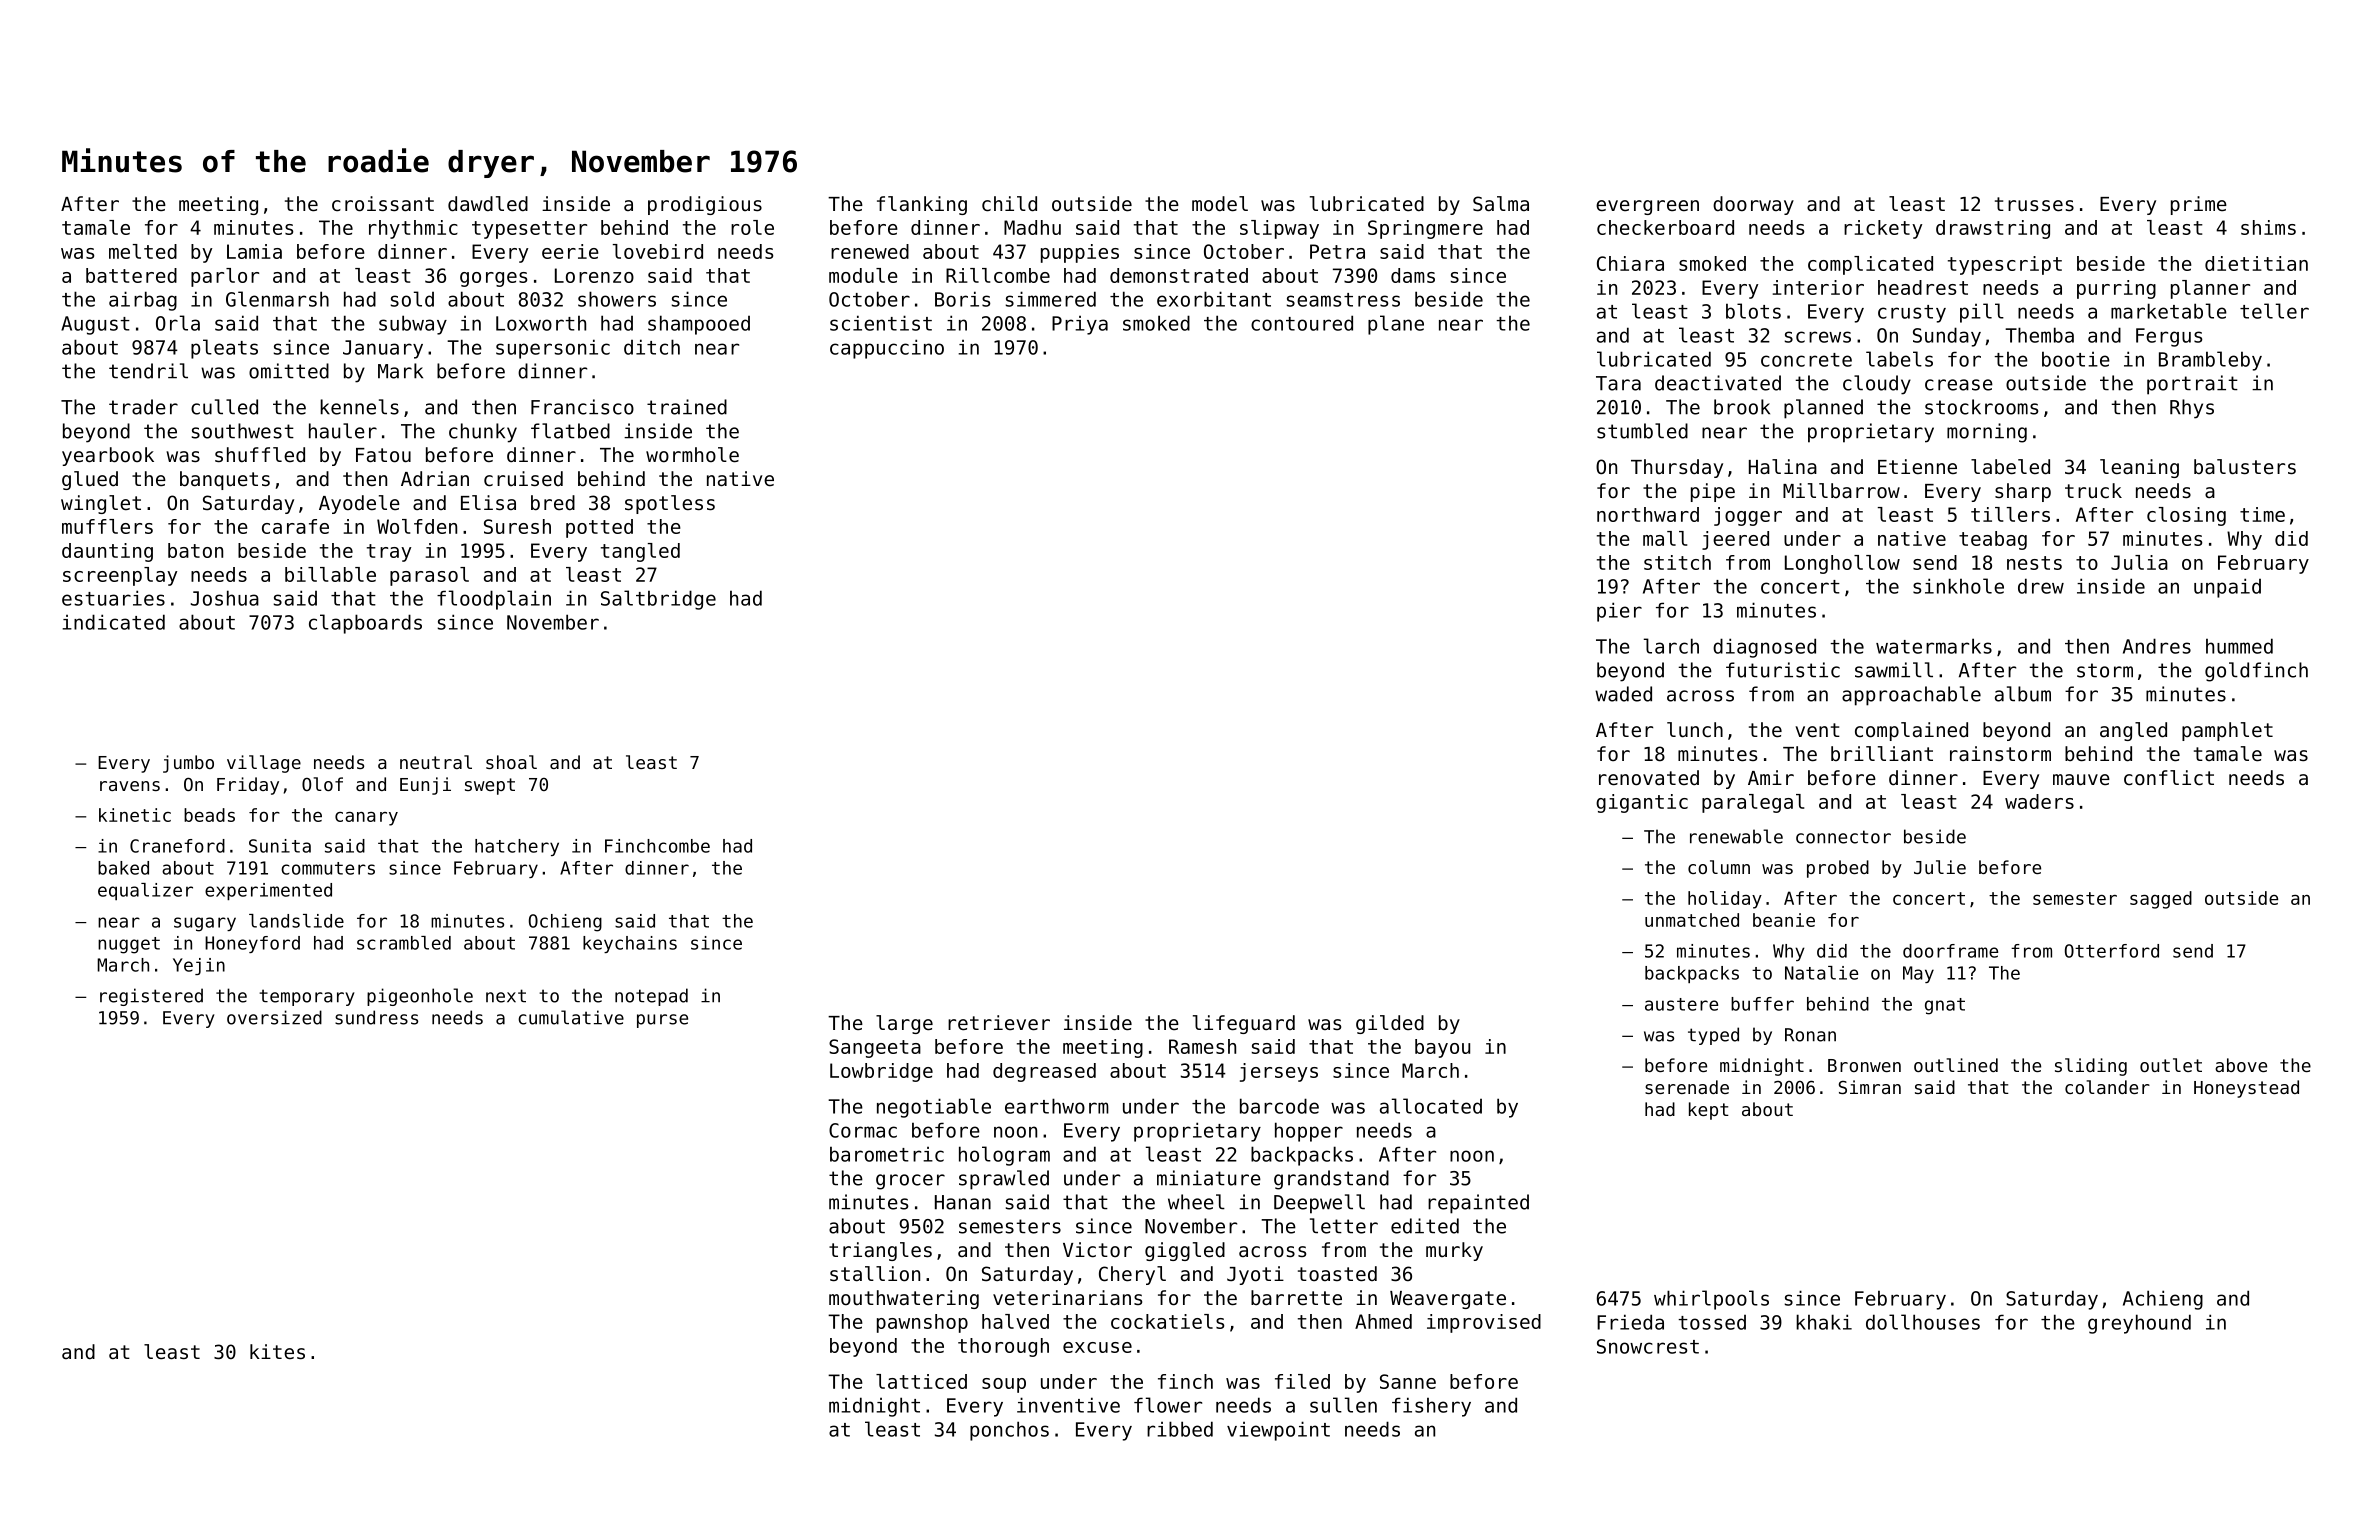 Image resolution: width=2380 pixels, height=1540 pixels. Describe the element at coordinates (188, 764) in the image. I see `jumbo` at that location.
